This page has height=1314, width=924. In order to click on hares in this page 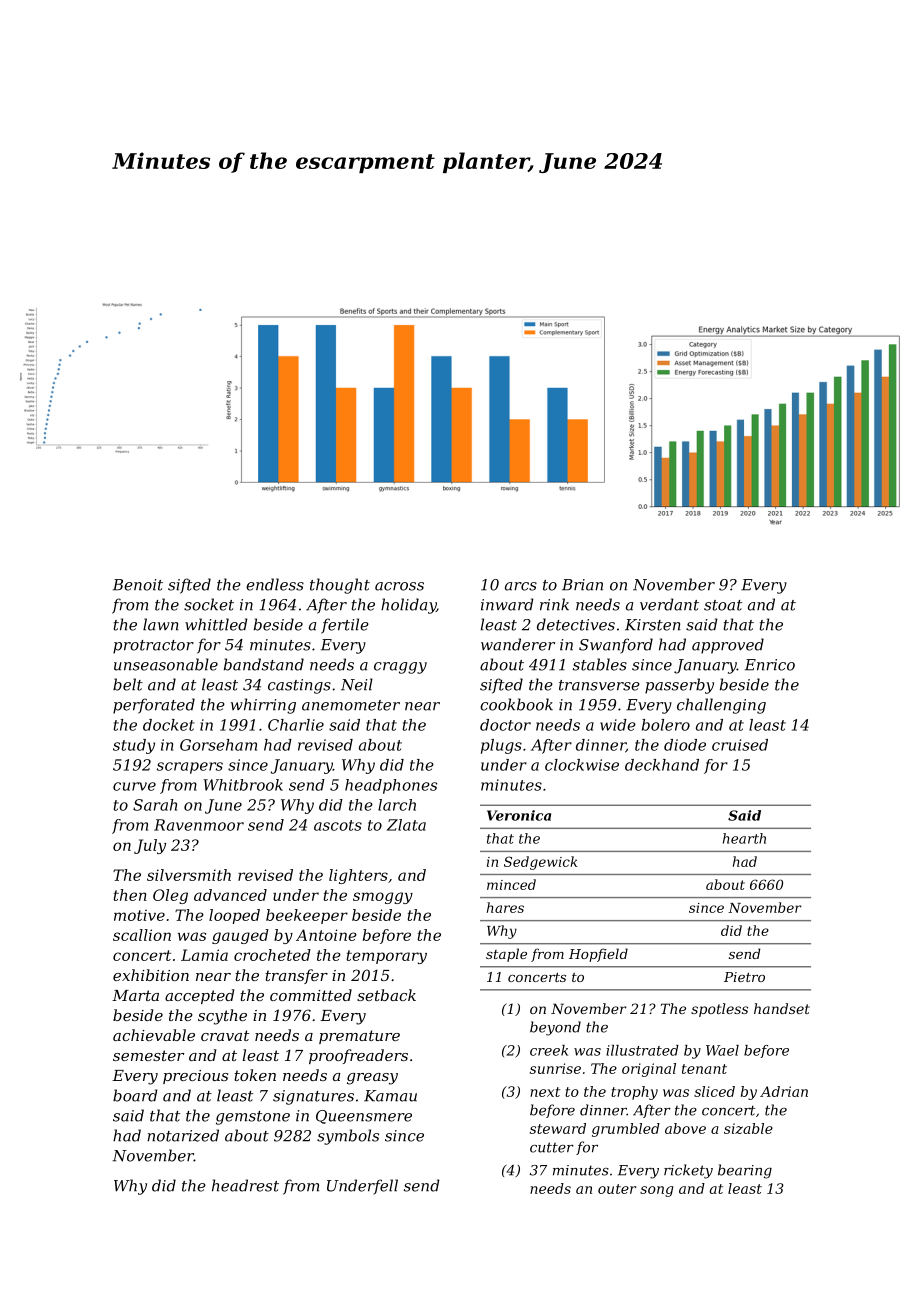, I will do `click(505, 907)`.
